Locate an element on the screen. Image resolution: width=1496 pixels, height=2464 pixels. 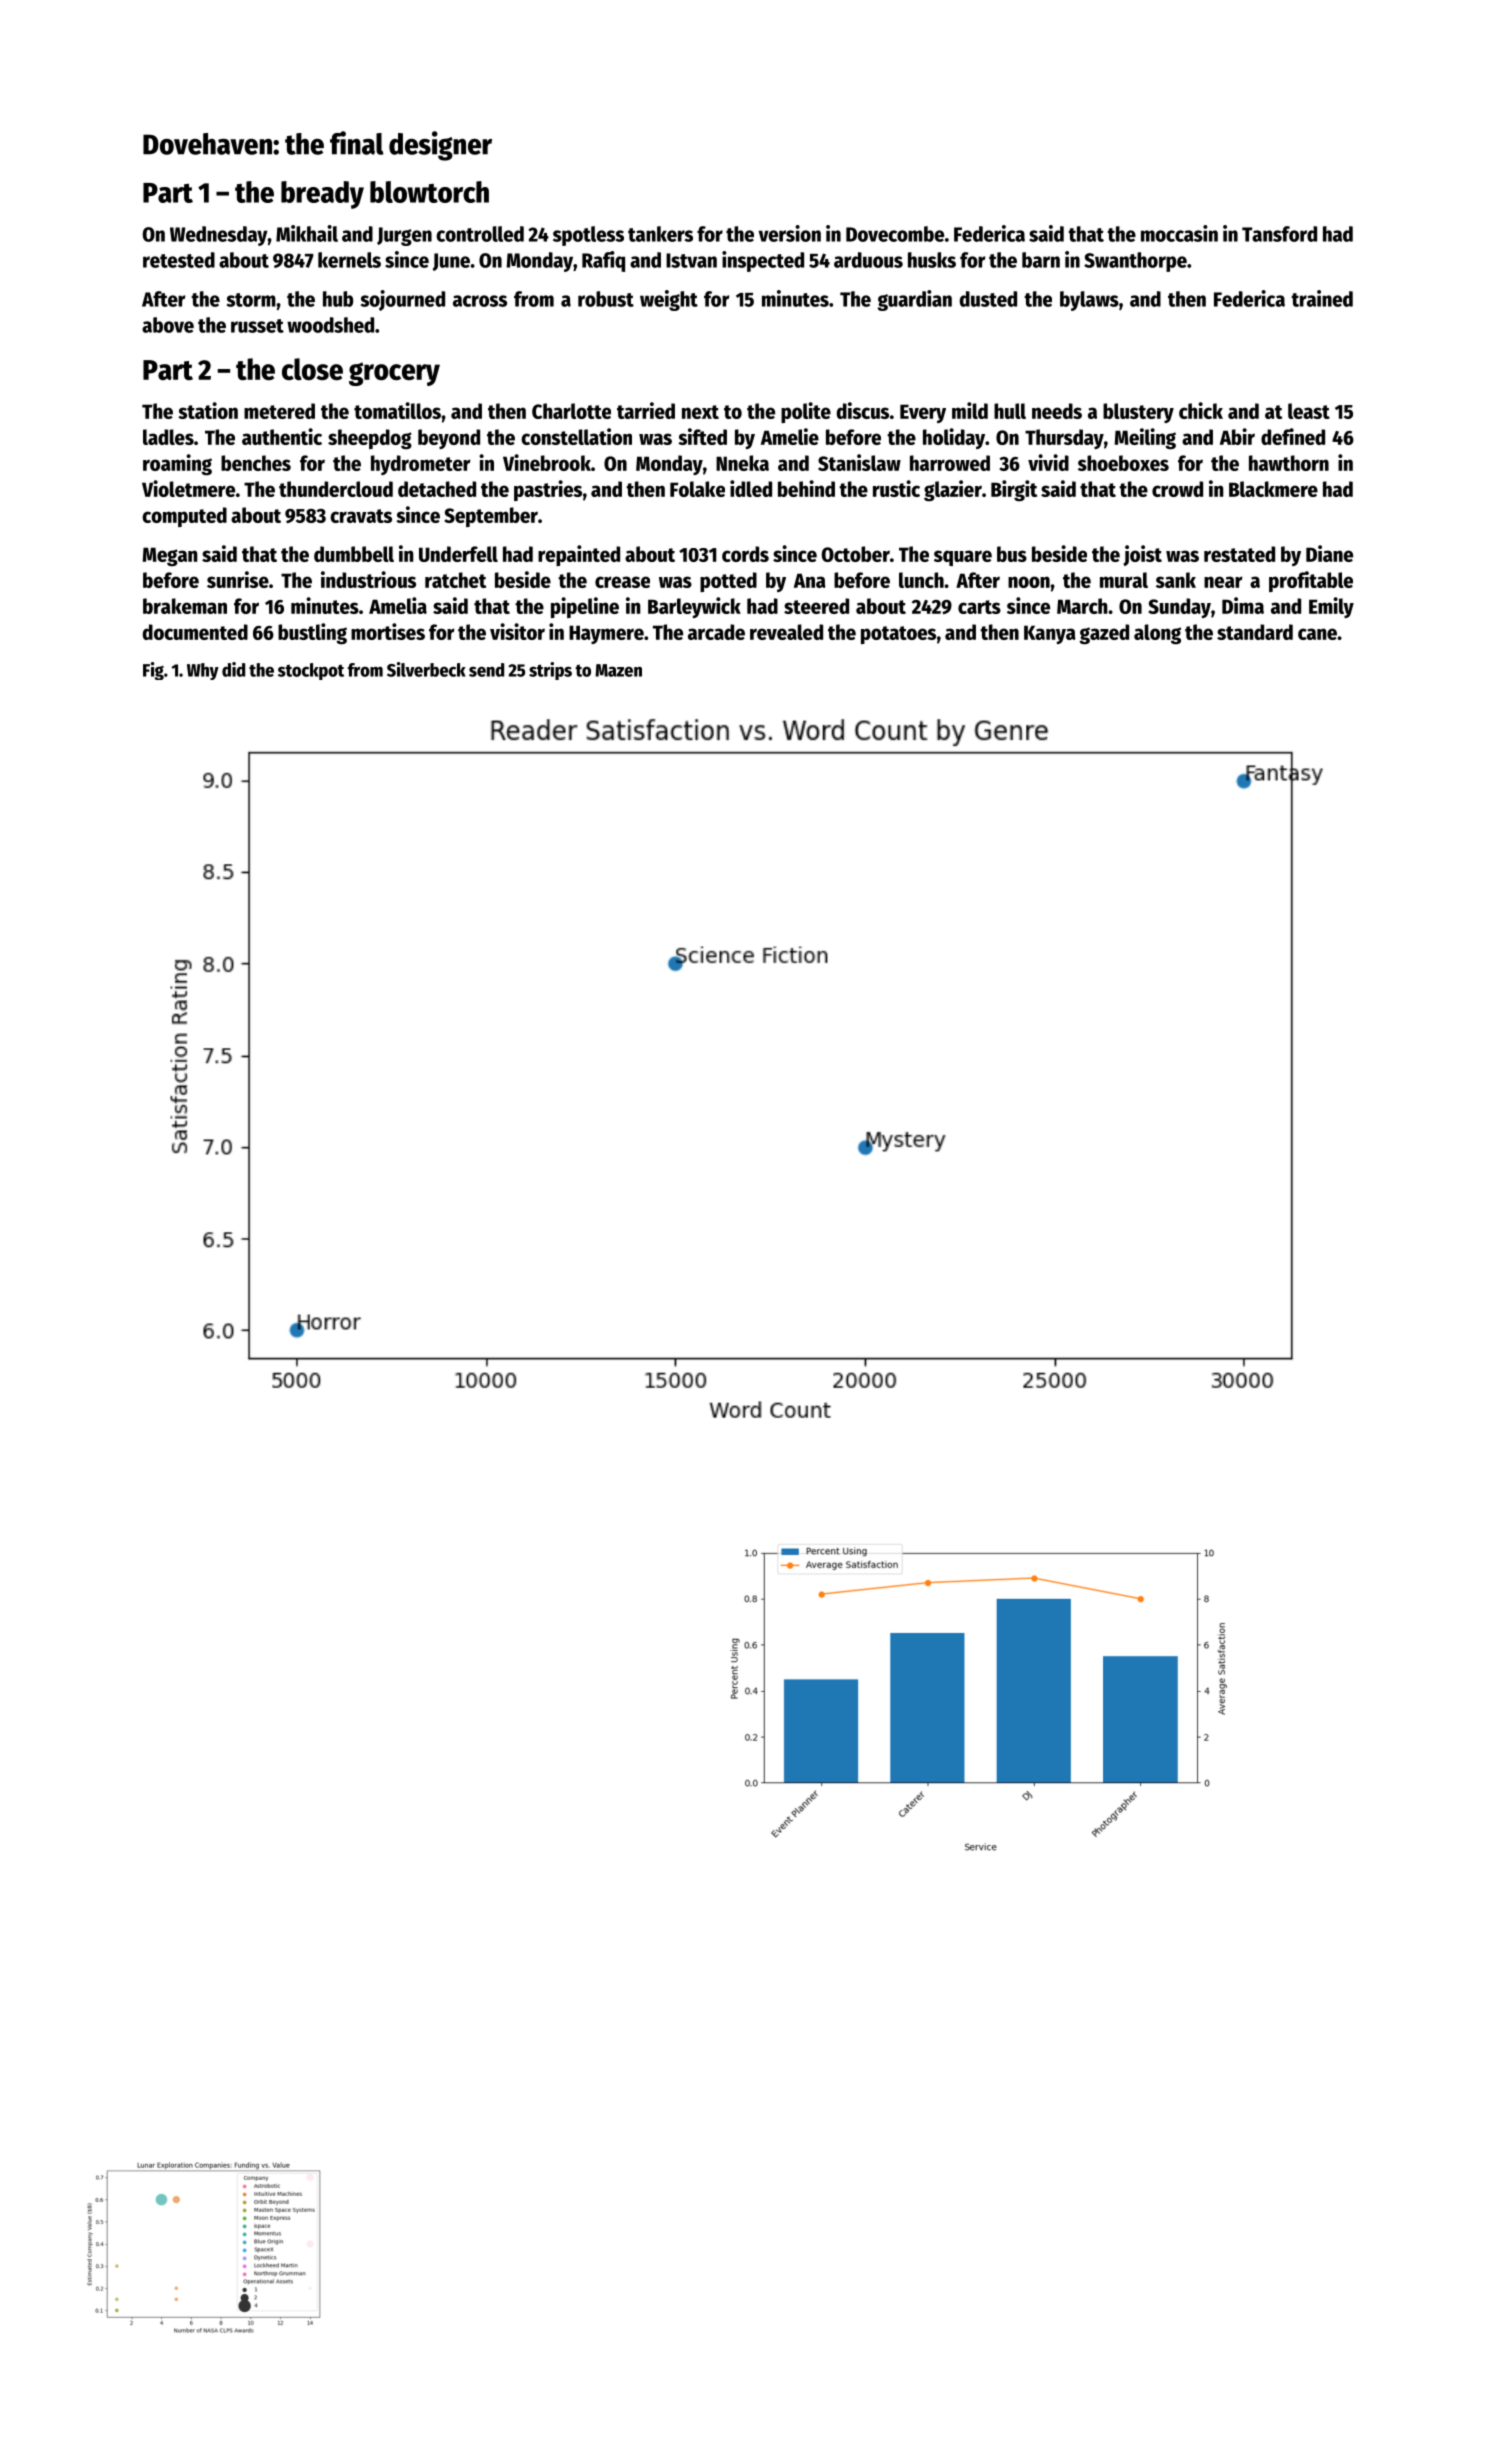
tankers is located at coordinates (660, 234).
